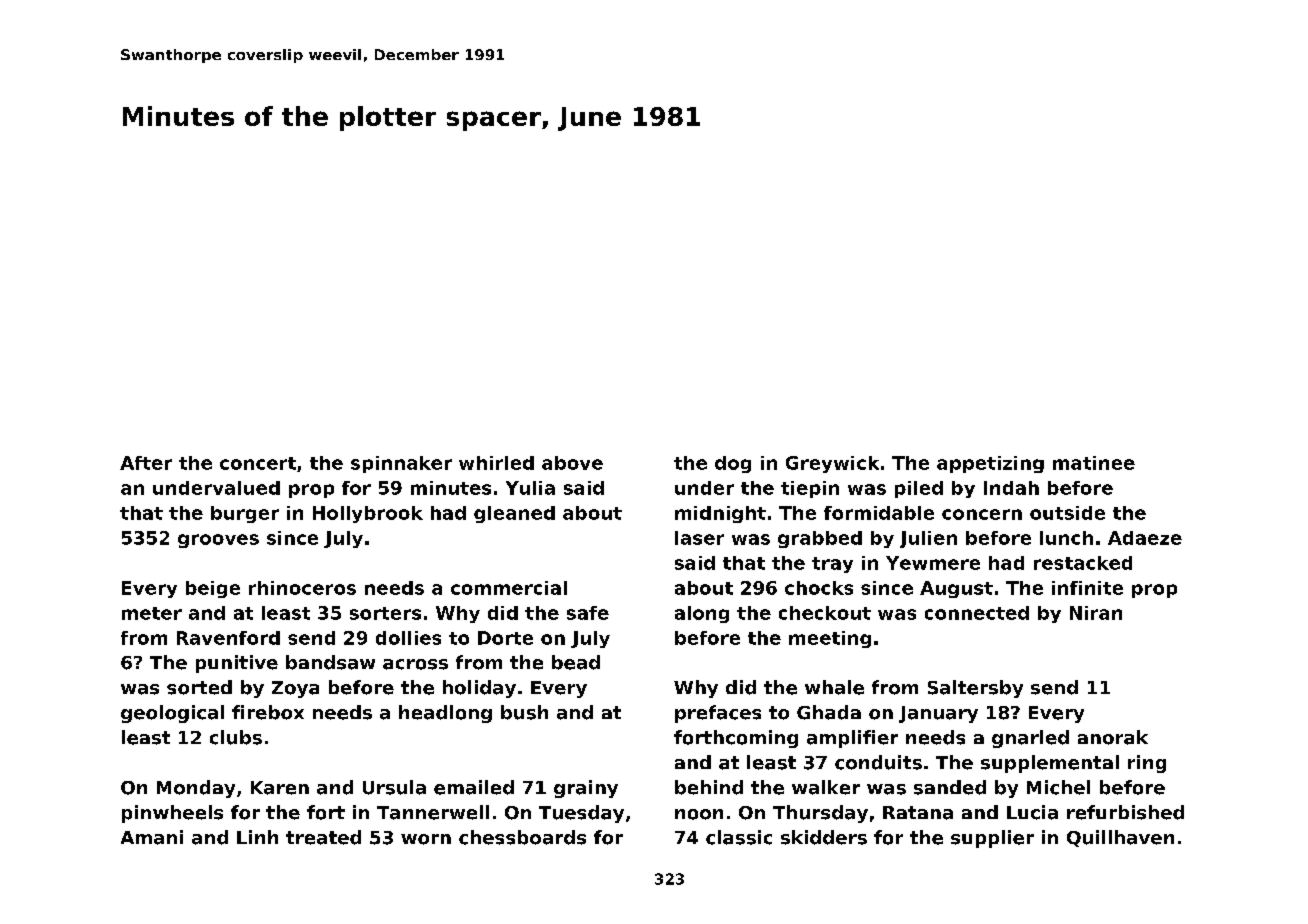  I want to click on meeting, so click(830, 639).
